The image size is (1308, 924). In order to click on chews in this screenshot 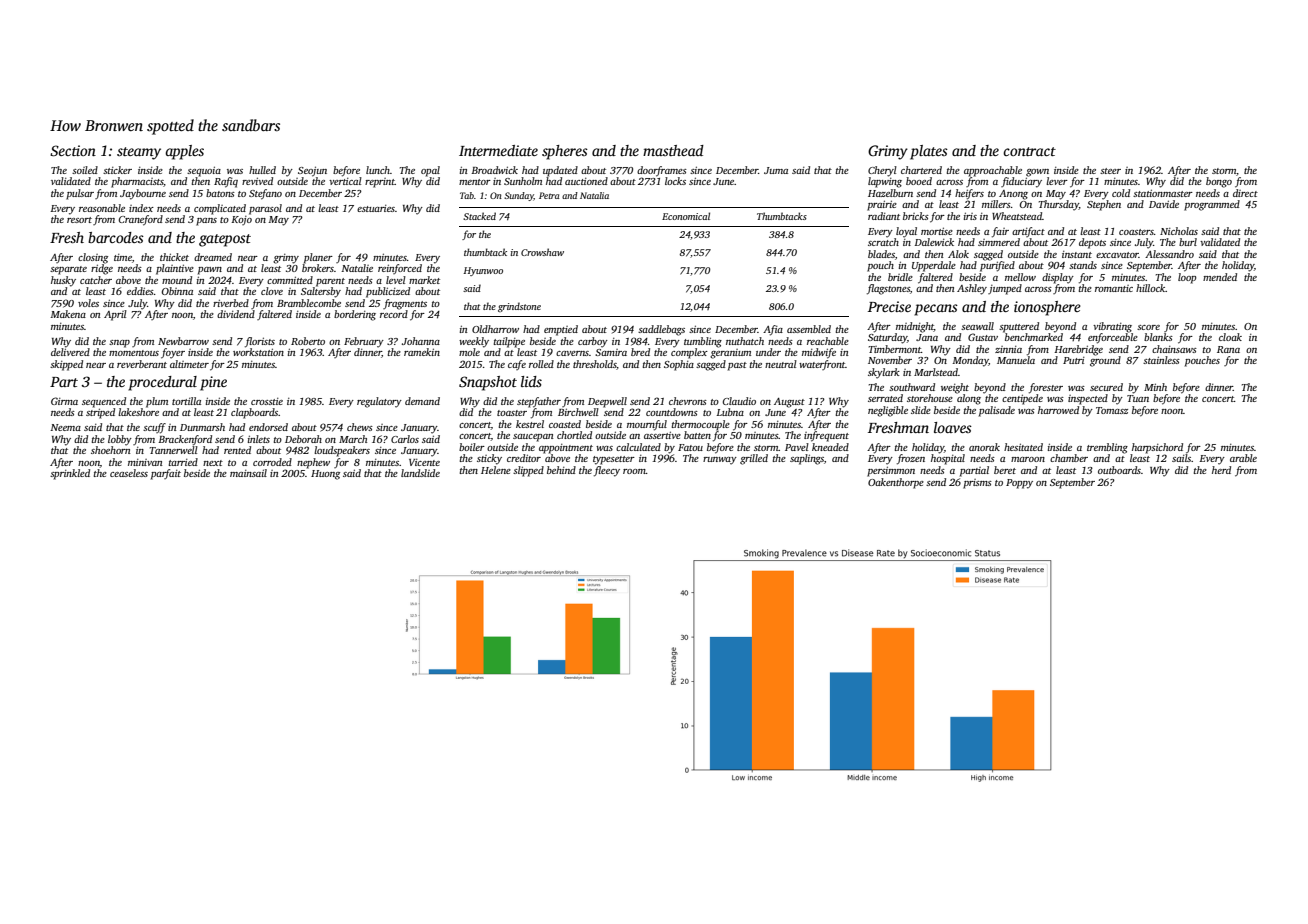, I will do `click(360, 427)`.
